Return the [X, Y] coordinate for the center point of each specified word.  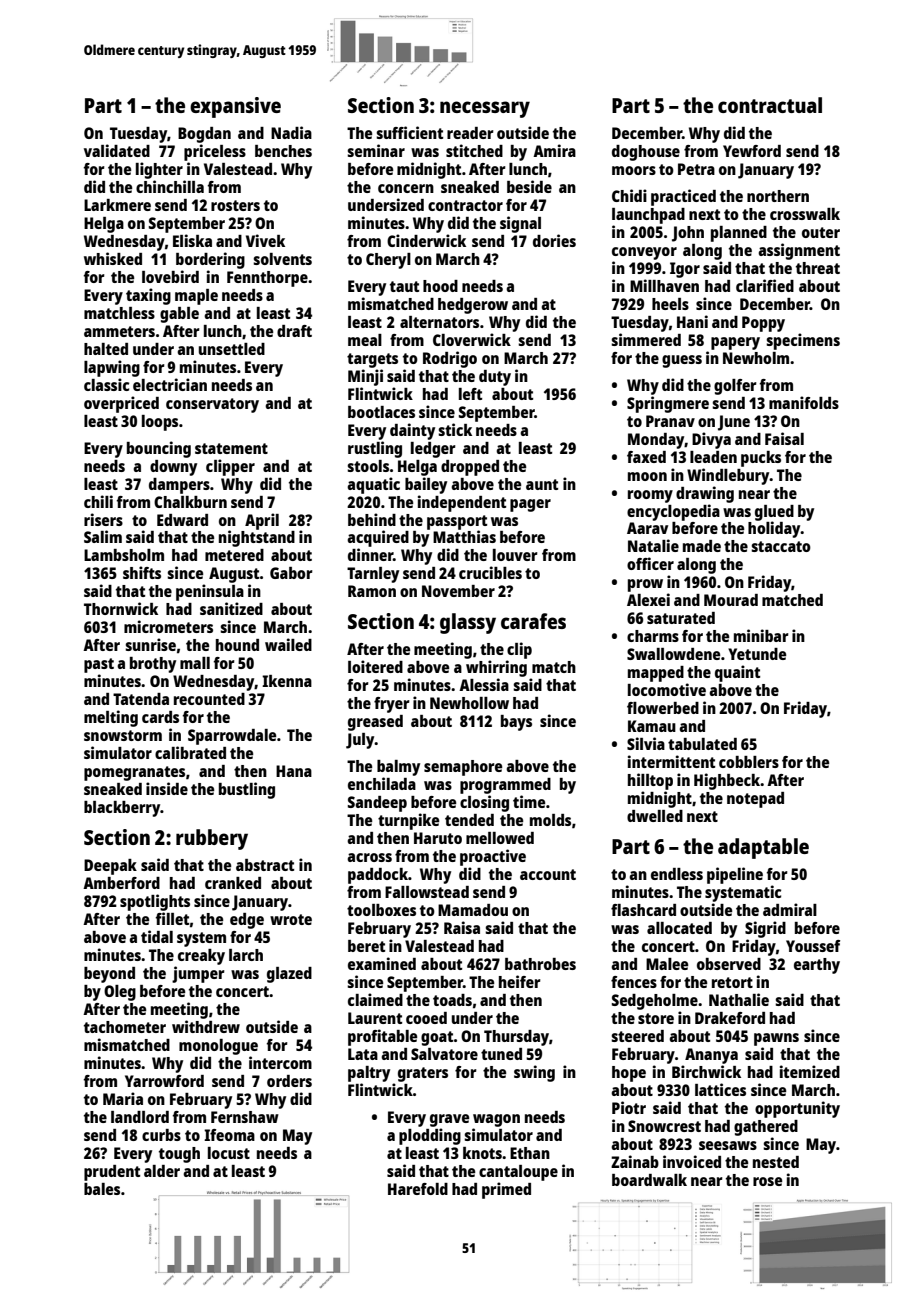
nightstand [257, 538]
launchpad [648, 216]
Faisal [784, 438]
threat [818, 268]
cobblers [749, 762]
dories [554, 240]
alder [162, 1171]
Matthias [464, 536]
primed [506, 1190]
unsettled [232, 349]
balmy [398, 768]
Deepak [110, 867]
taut [404, 286]
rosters [235, 205]
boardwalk [649, 1180]
